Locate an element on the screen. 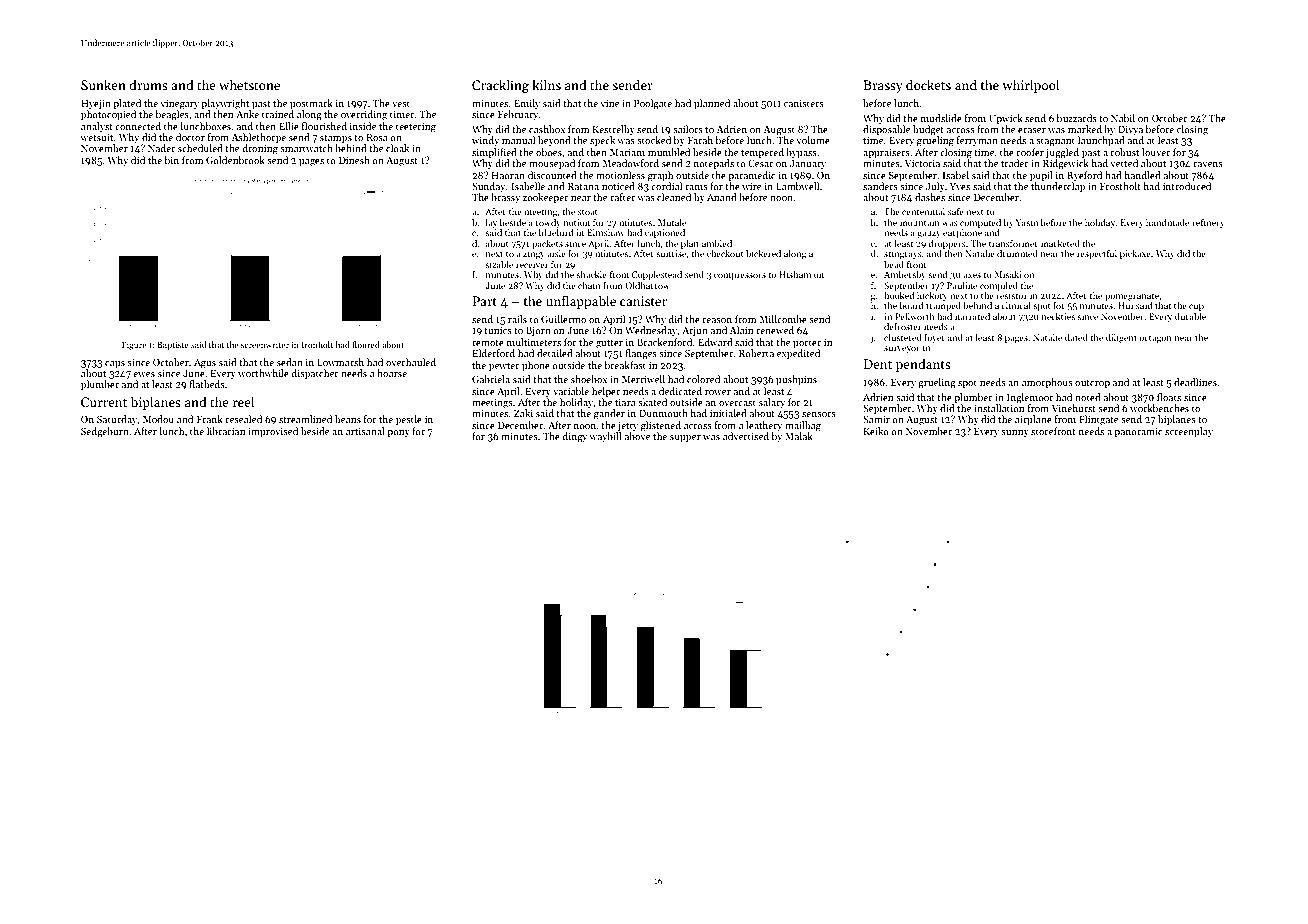  pushpins is located at coordinates (796, 380).
